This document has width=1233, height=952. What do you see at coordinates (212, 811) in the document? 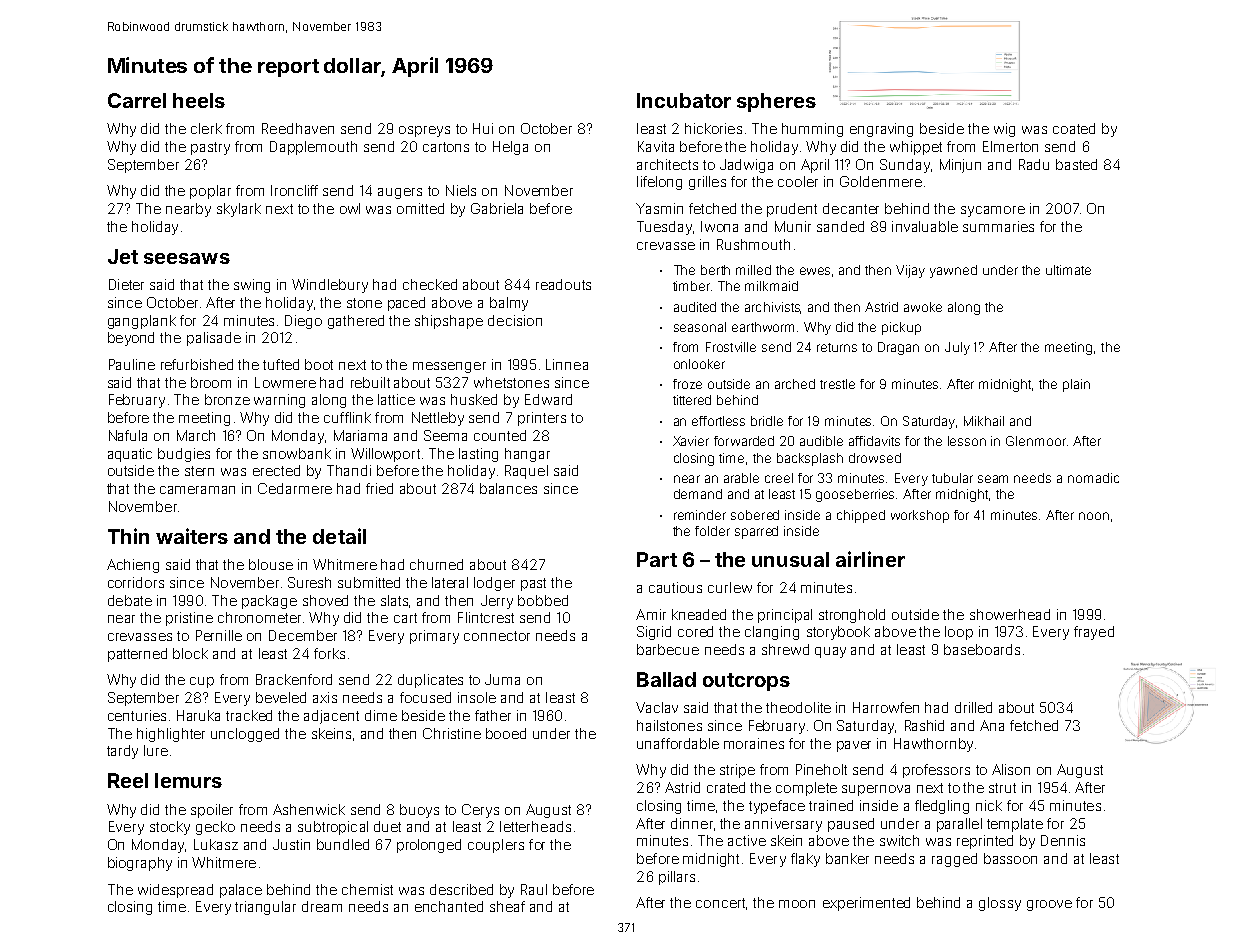
I see `spoiler` at bounding box center [212, 811].
